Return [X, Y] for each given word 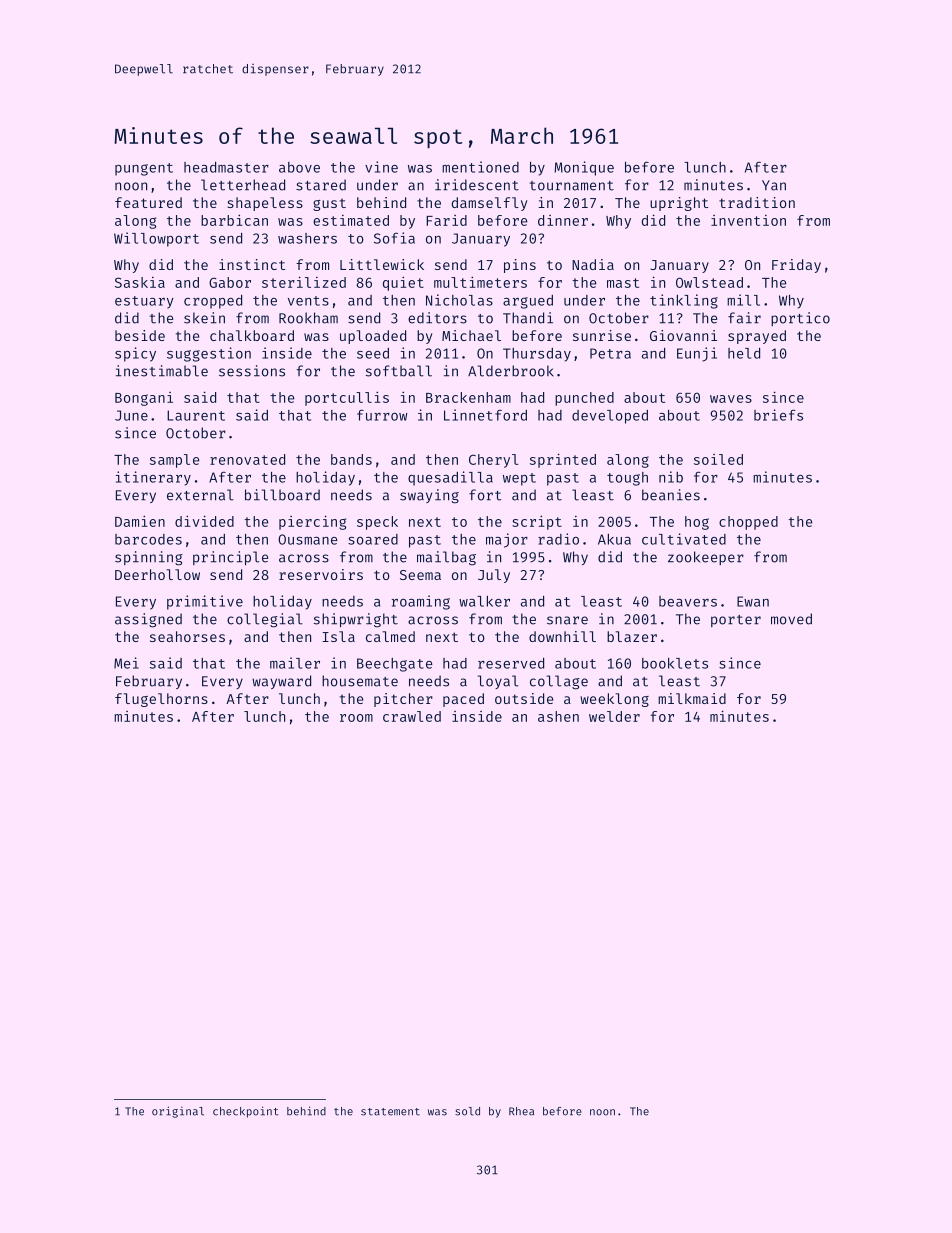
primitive [205, 602]
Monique [584, 168]
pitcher [403, 700]
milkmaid [692, 698]
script [537, 522]
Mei [126, 663]
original [178, 1112]
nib [671, 477]
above [299, 167]
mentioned [480, 167]
